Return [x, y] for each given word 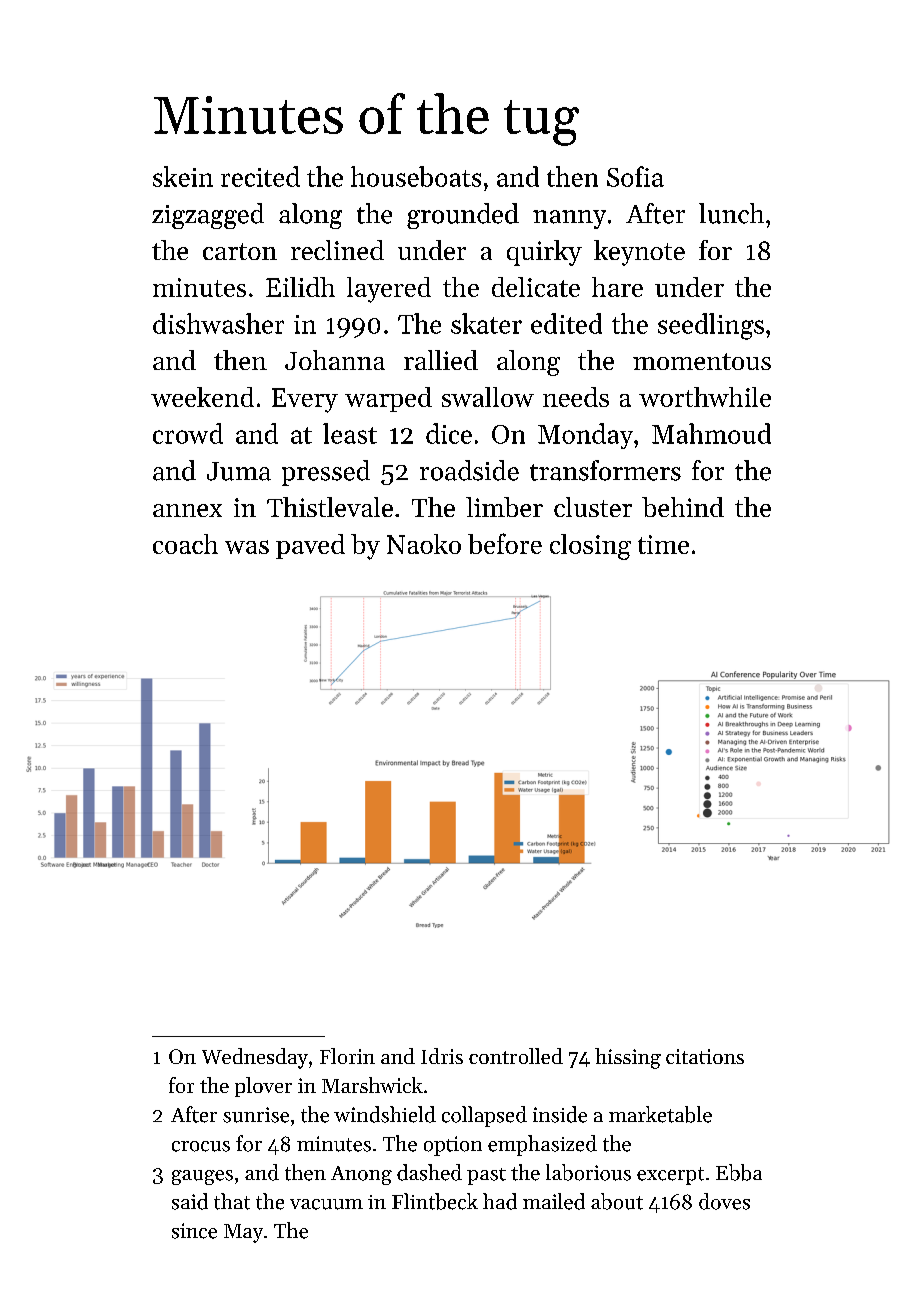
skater [486, 323]
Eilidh [300, 287]
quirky [544, 253]
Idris [442, 1056]
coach [185, 544]
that [232, 1201]
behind [683, 507]
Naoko [424, 544]
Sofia [635, 176]
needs [576, 397]
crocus [201, 1146]
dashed [429, 1172]
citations [705, 1056]
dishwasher [218, 323]
